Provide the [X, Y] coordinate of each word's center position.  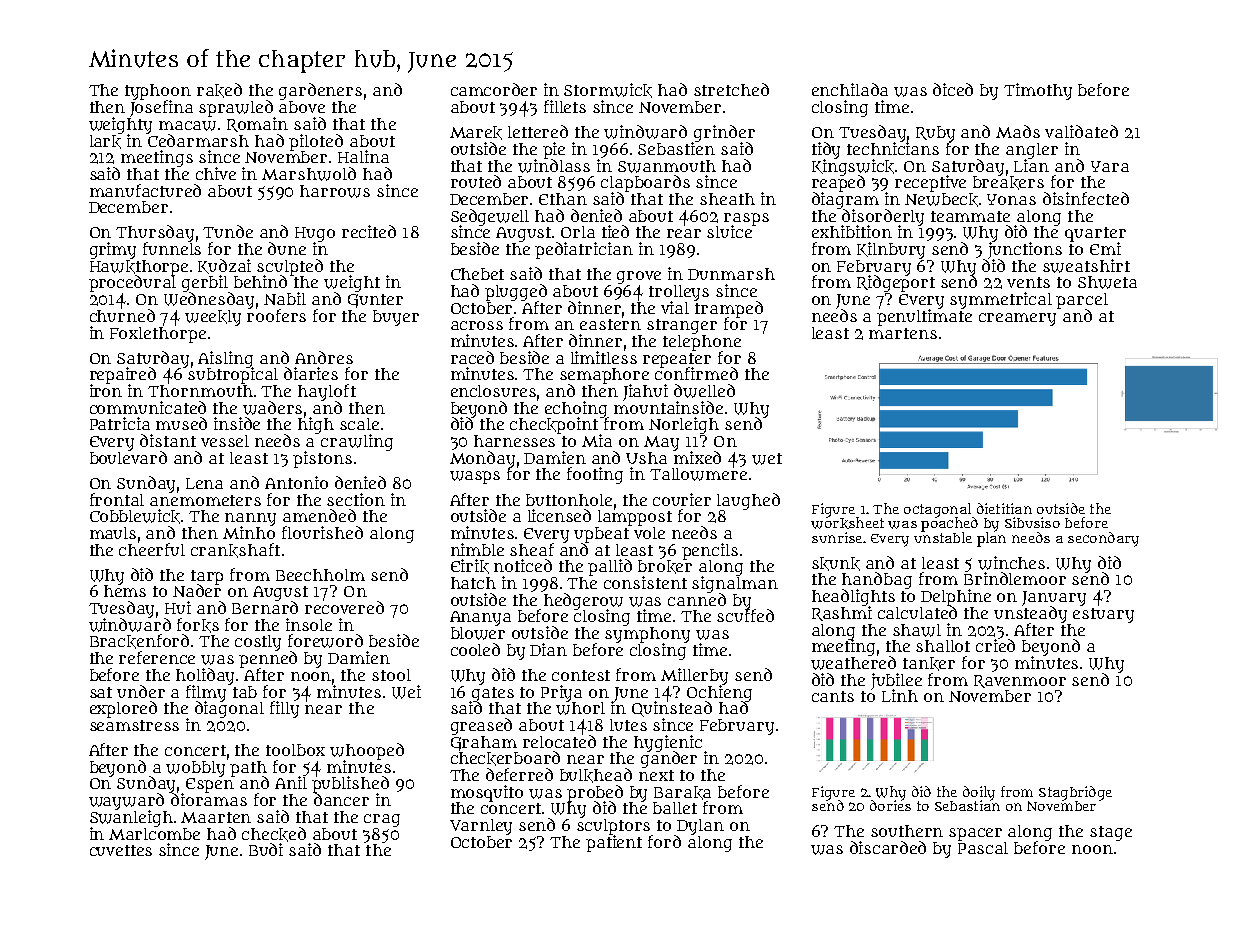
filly [284, 709]
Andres [324, 357]
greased [481, 726]
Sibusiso [1032, 522]
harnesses [514, 441]
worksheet [847, 523]
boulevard [128, 457]
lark [105, 142]
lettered [538, 131]
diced [953, 89]
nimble [477, 549]
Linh [900, 695]
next [656, 775]
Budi [266, 849]
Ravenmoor [1020, 681]
